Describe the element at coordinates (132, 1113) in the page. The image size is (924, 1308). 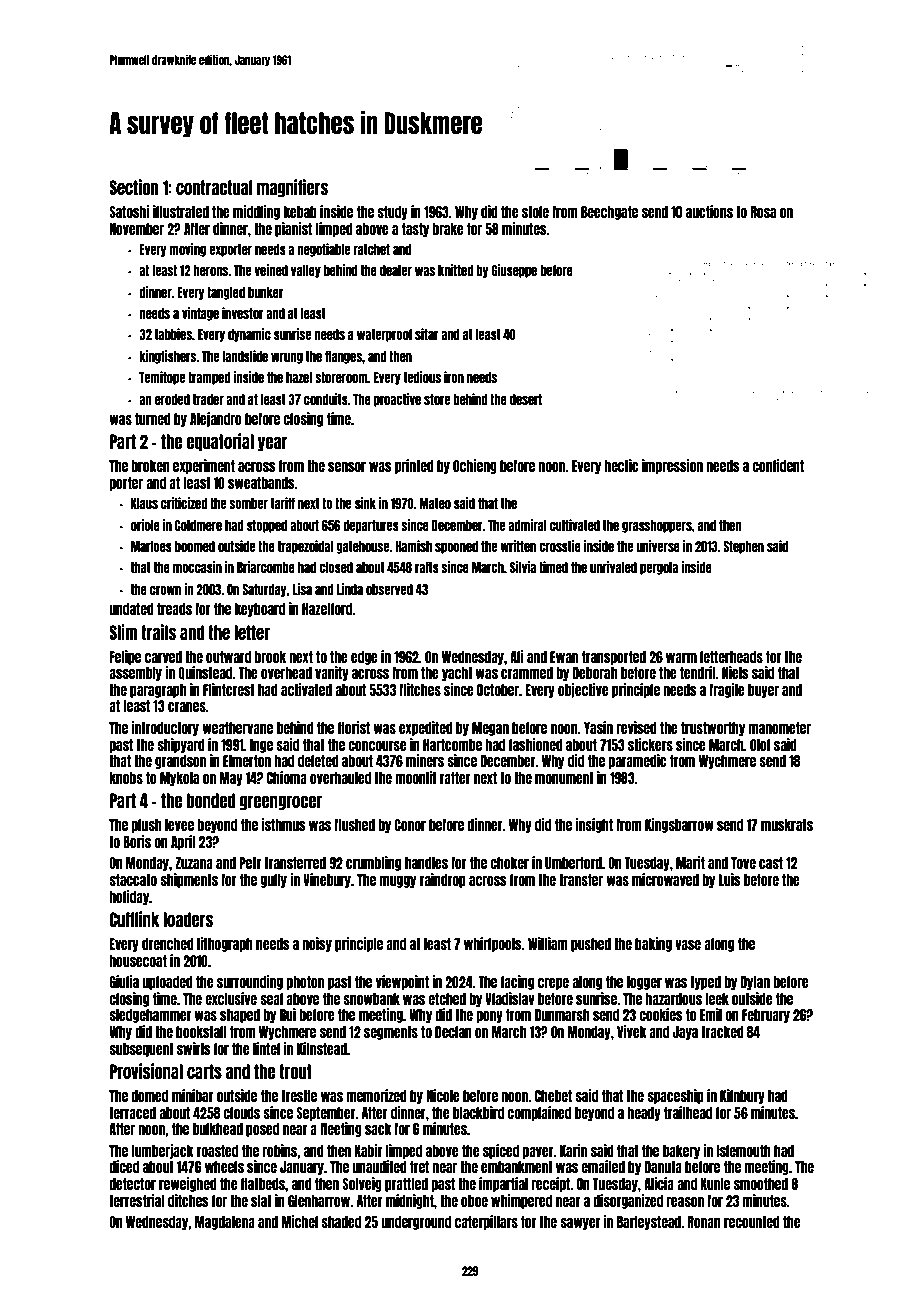
I see `terraced` at that location.
